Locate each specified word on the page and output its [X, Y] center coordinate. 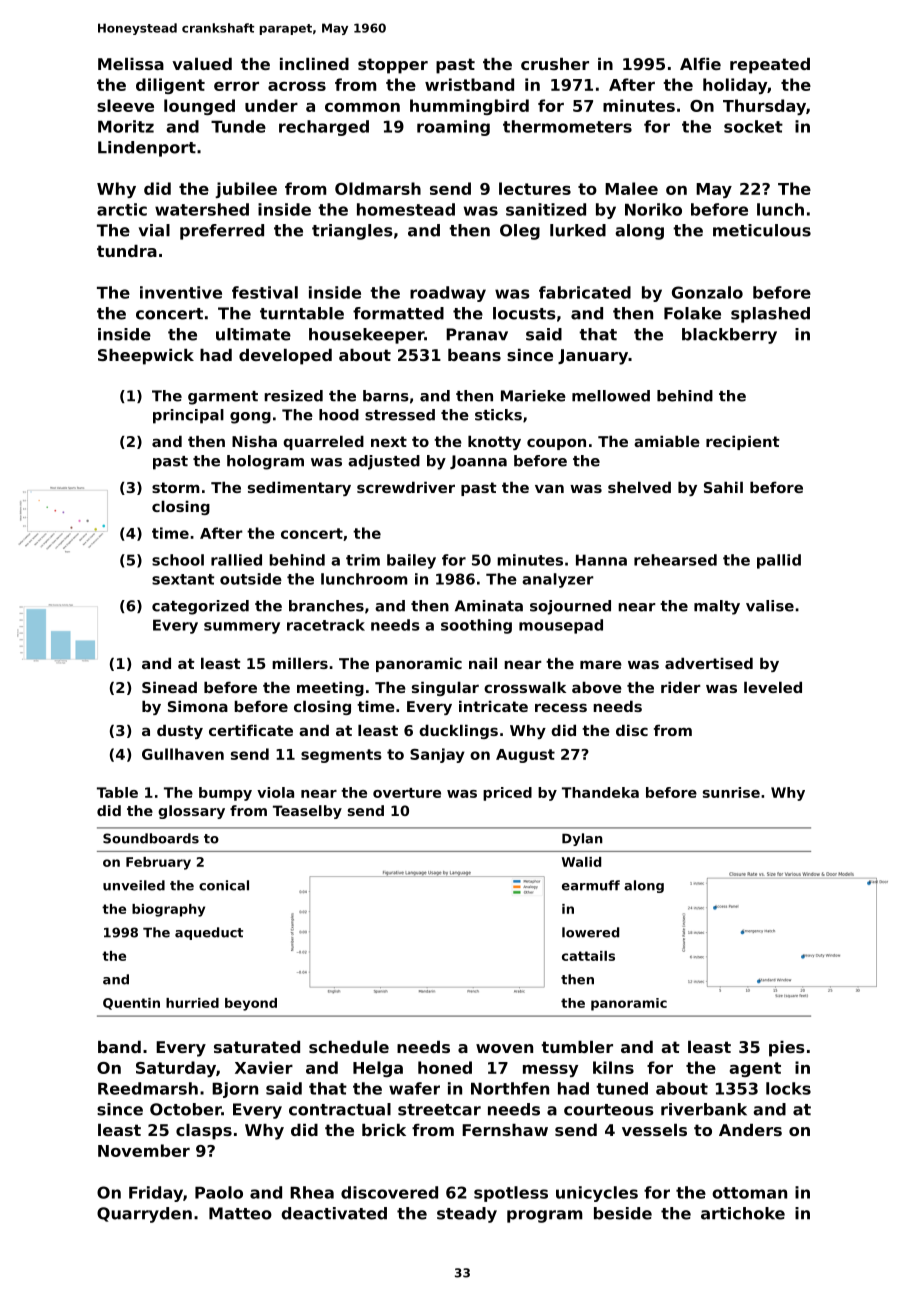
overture [407, 793]
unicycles [597, 1194]
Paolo [219, 1192]
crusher [555, 64]
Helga [378, 1069]
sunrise [731, 792]
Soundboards [151, 838]
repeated [770, 66]
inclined [314, 64]
